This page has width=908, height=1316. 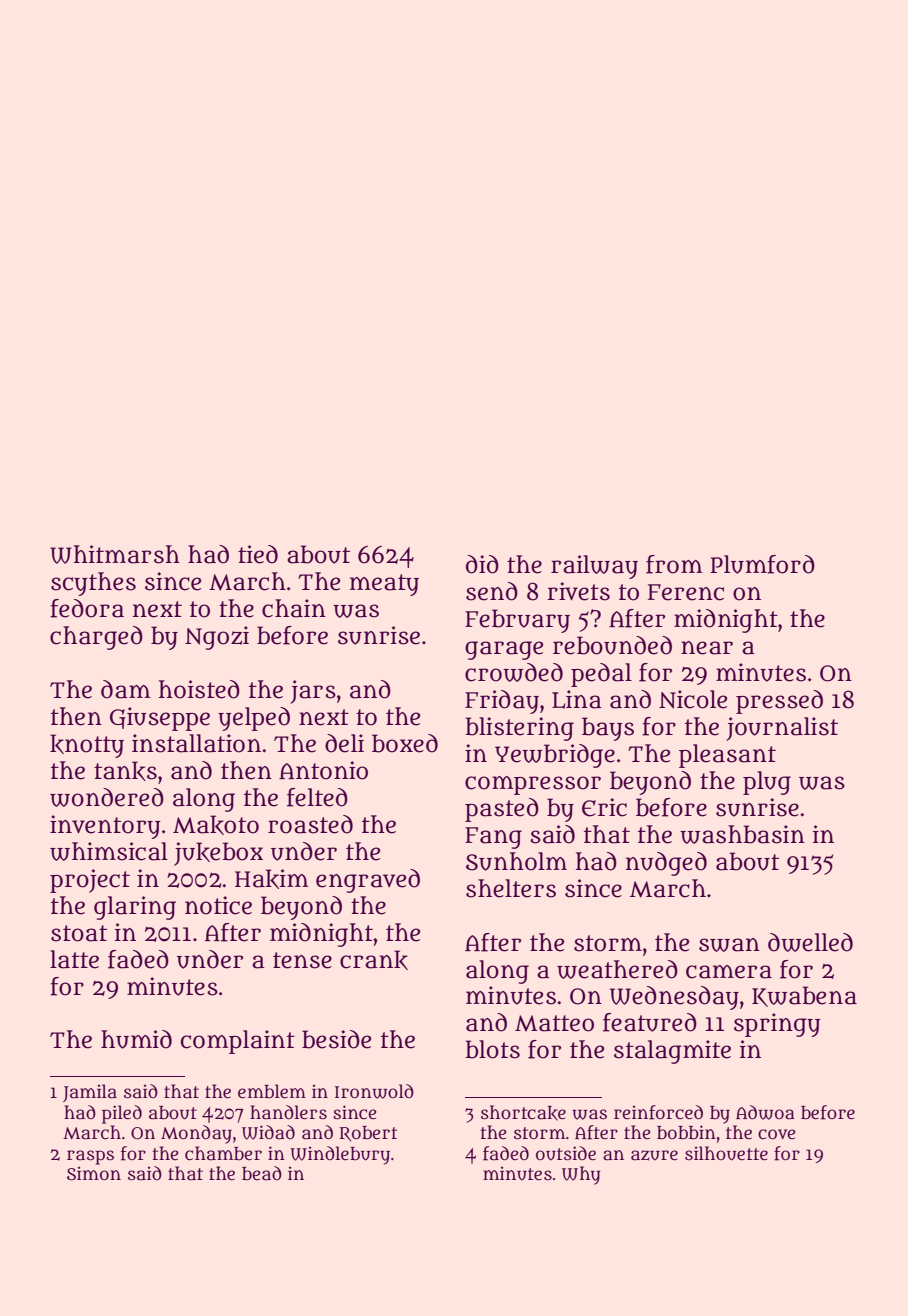 I want to click on Simon, so click(x=94, y=1174).
